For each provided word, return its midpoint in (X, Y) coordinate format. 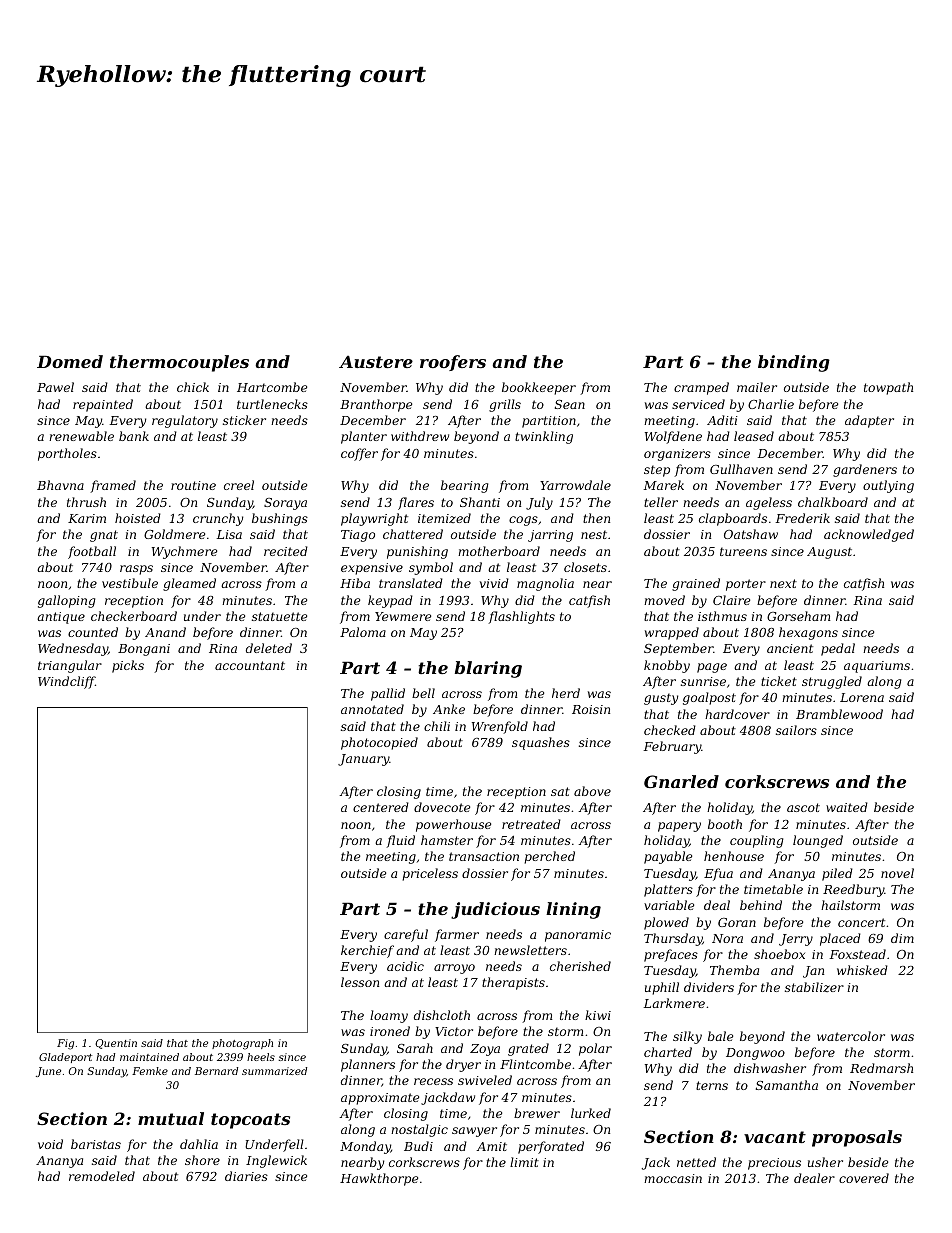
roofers (453, 363)
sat (560, 791)
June (48, 1072)
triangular (70, 666)
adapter (869, 421)
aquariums (877, 667)
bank (134, 436)
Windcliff (66, 682)
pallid (388, 694)
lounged (818, 841)
